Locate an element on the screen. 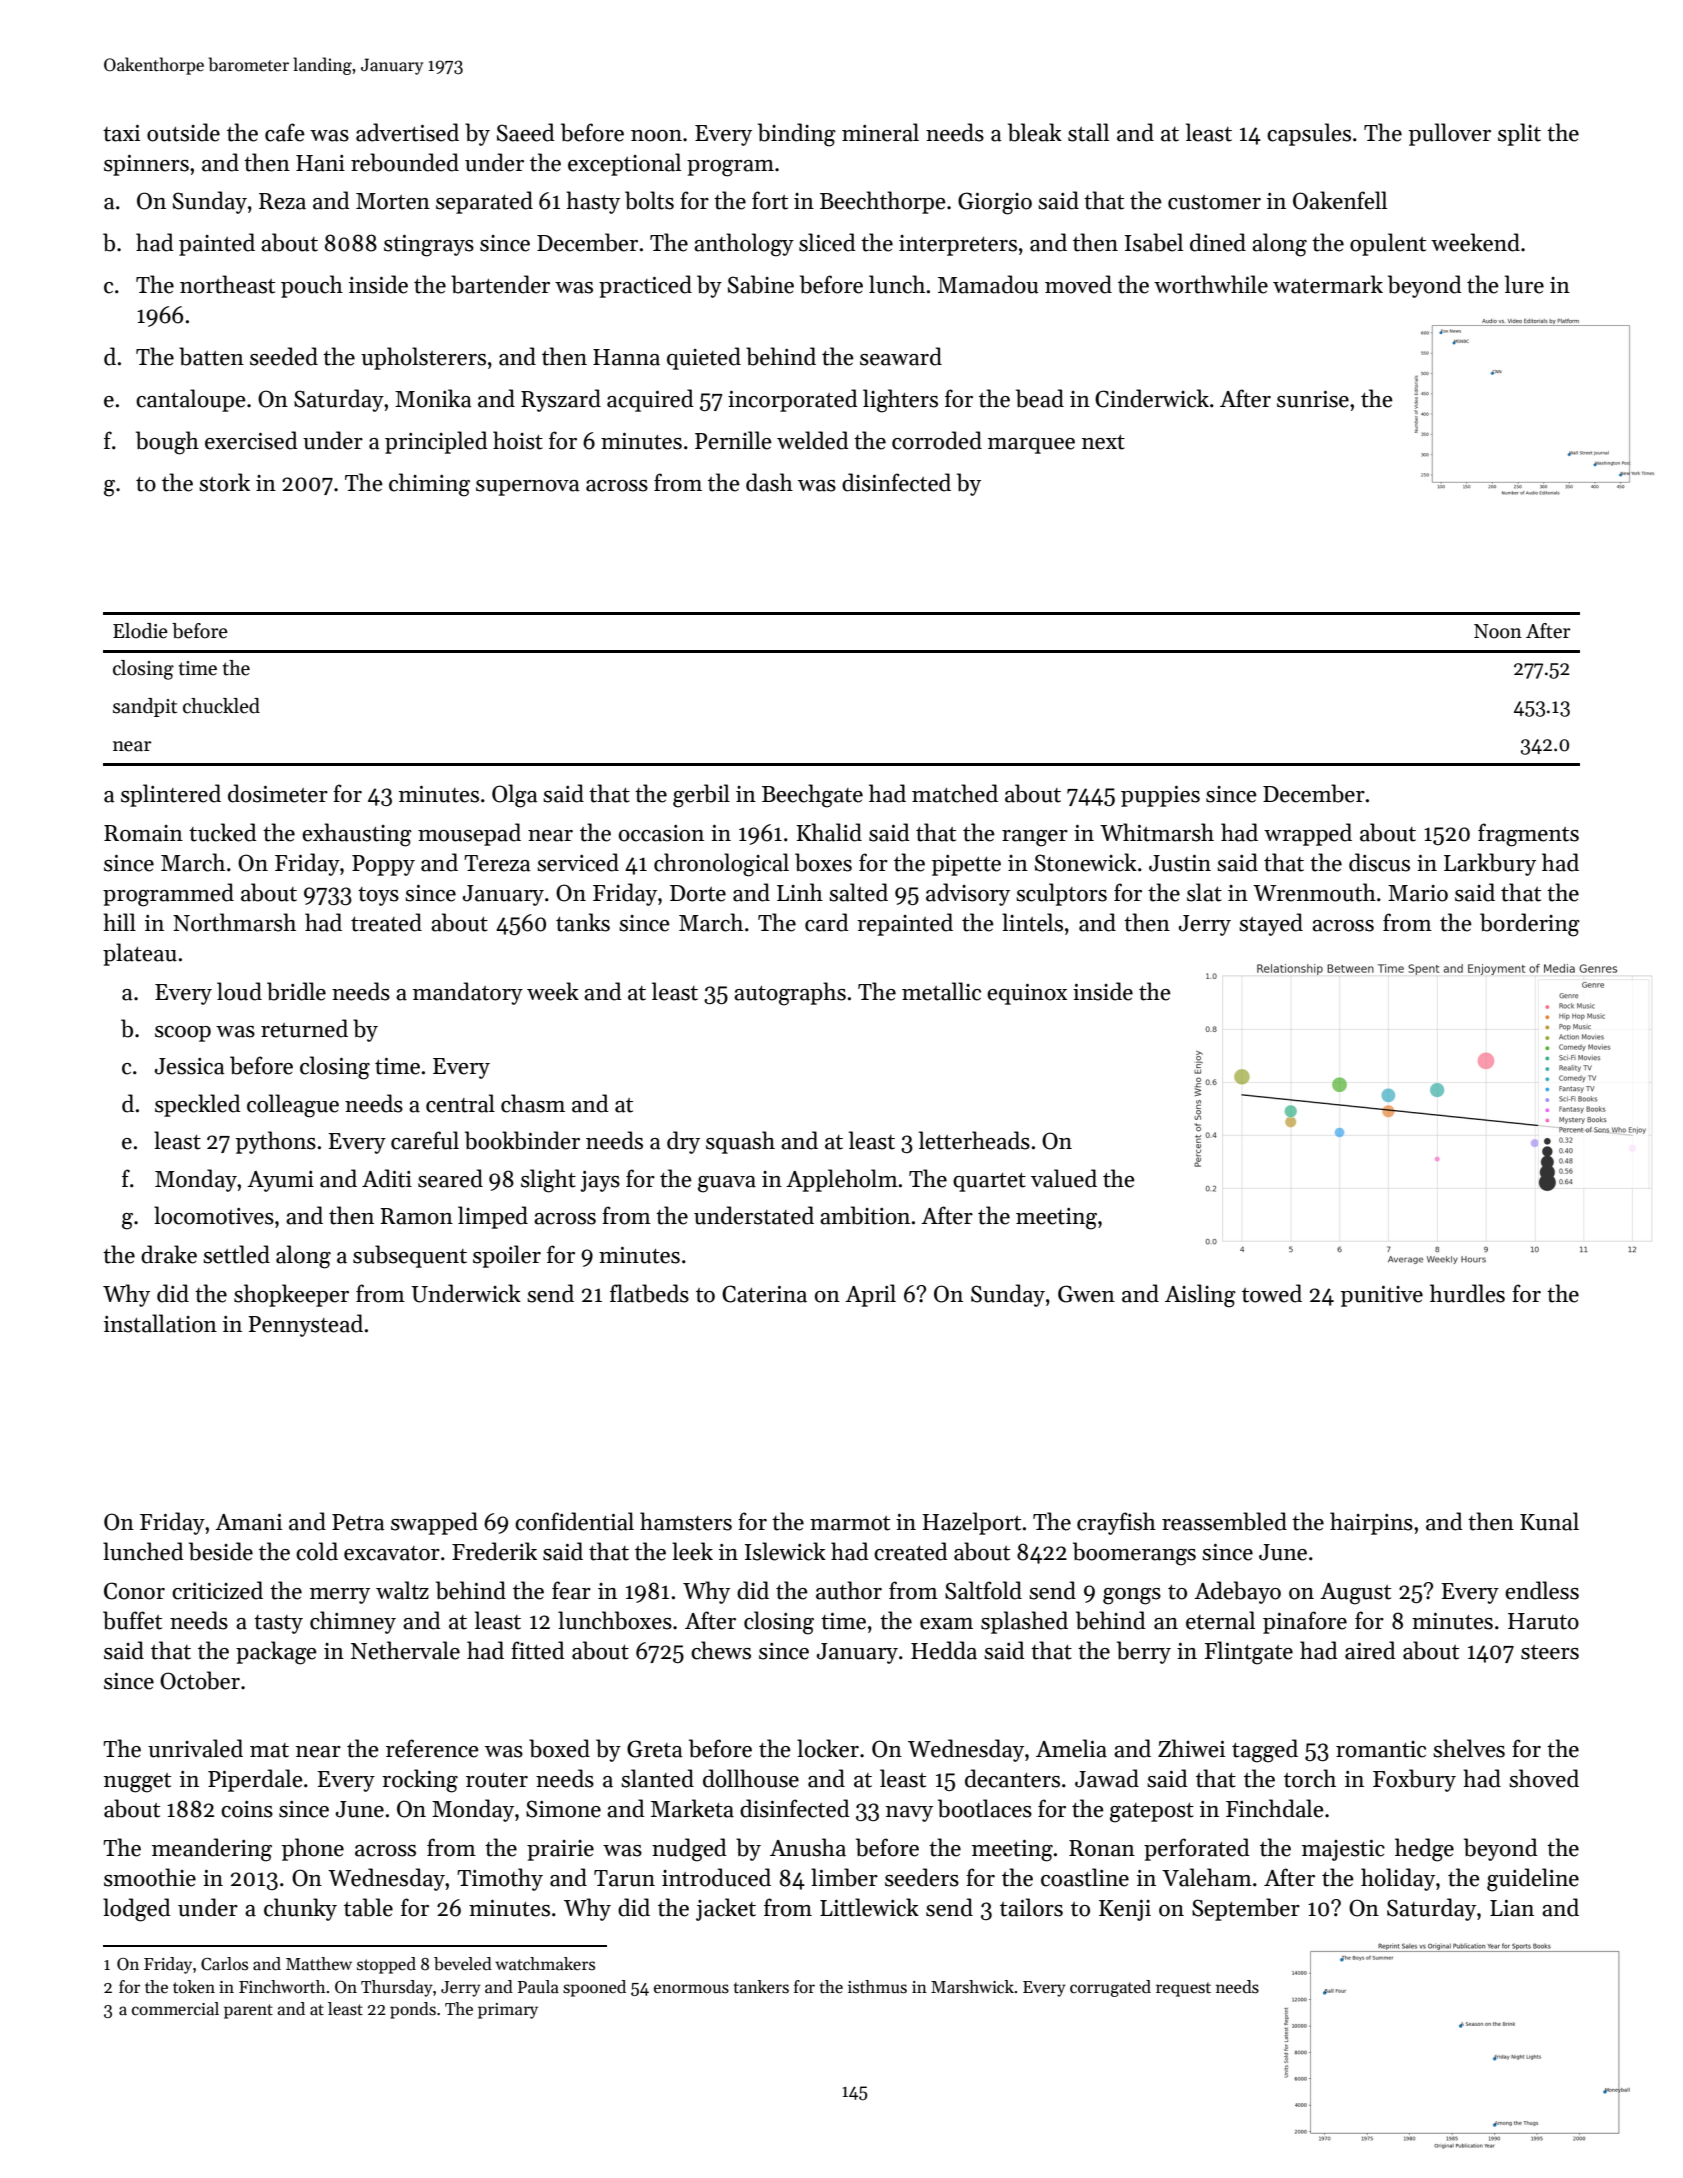  dry is located at coordinates (683, 1142).
